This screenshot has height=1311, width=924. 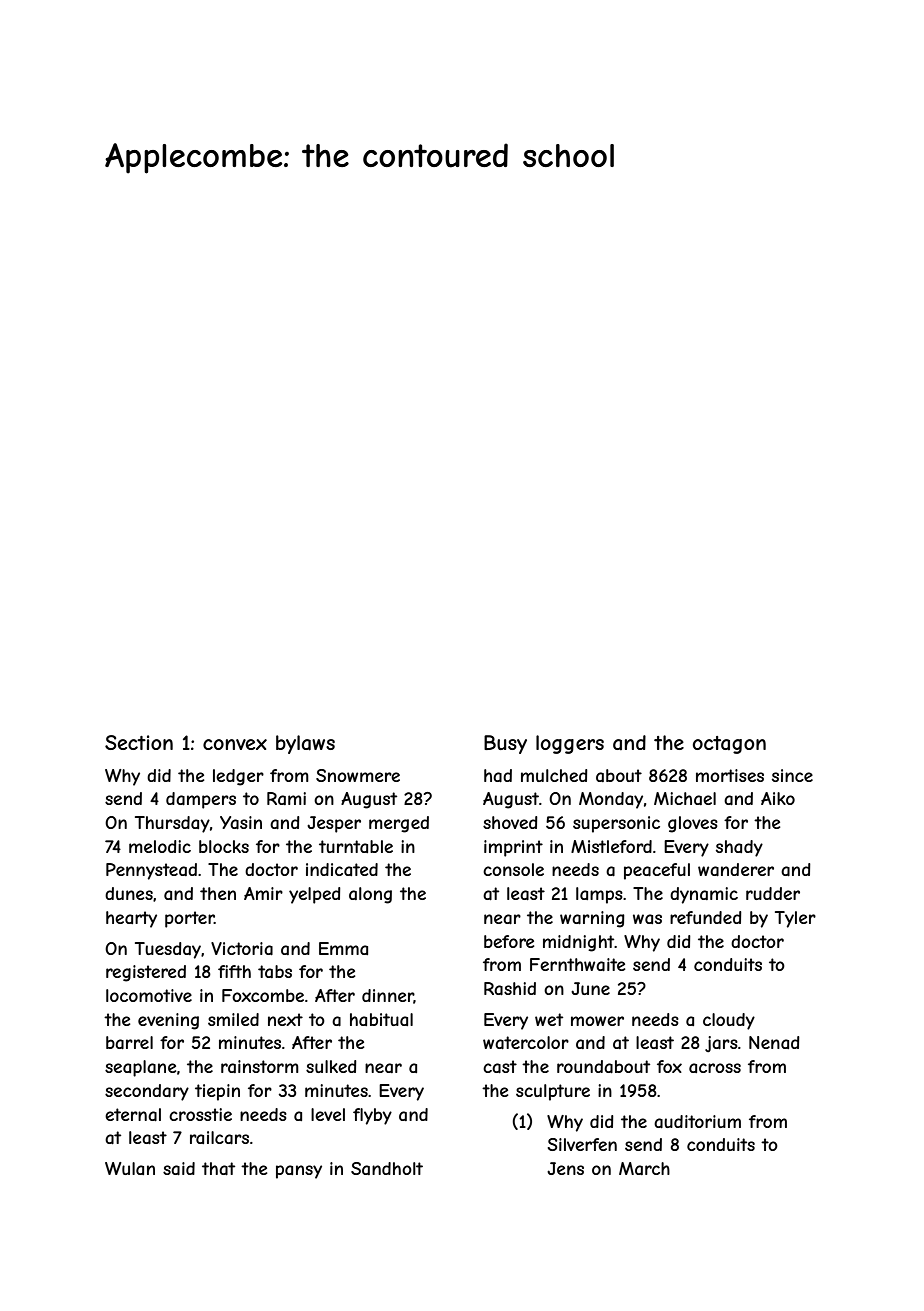 What do you see at coordinates (693, 824) in the screenshot?
I see `gloves` at bounding box center [693, 824].
